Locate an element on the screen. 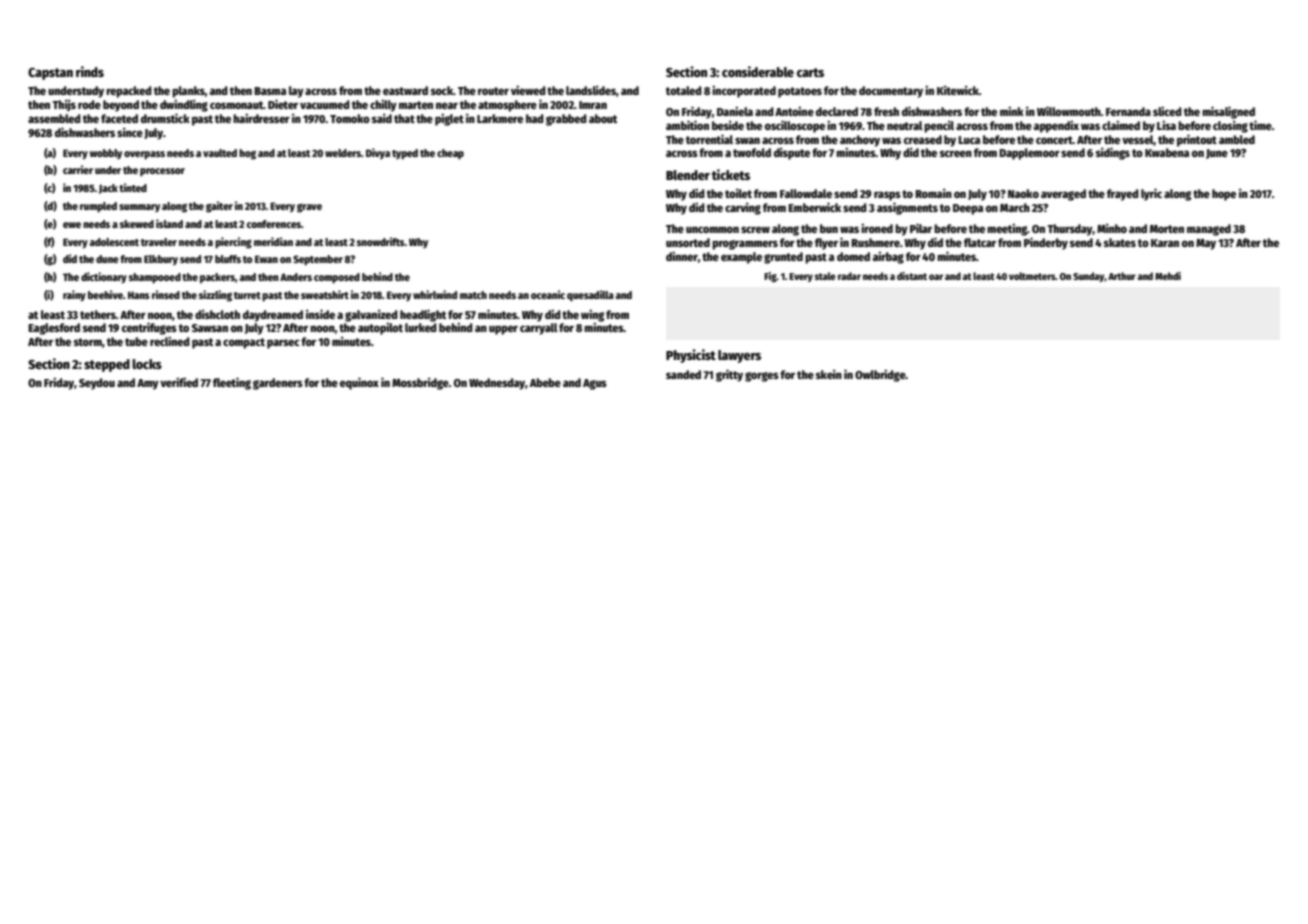 The image size is (1308, 924). grunted is located at coordinates (783, 258).
